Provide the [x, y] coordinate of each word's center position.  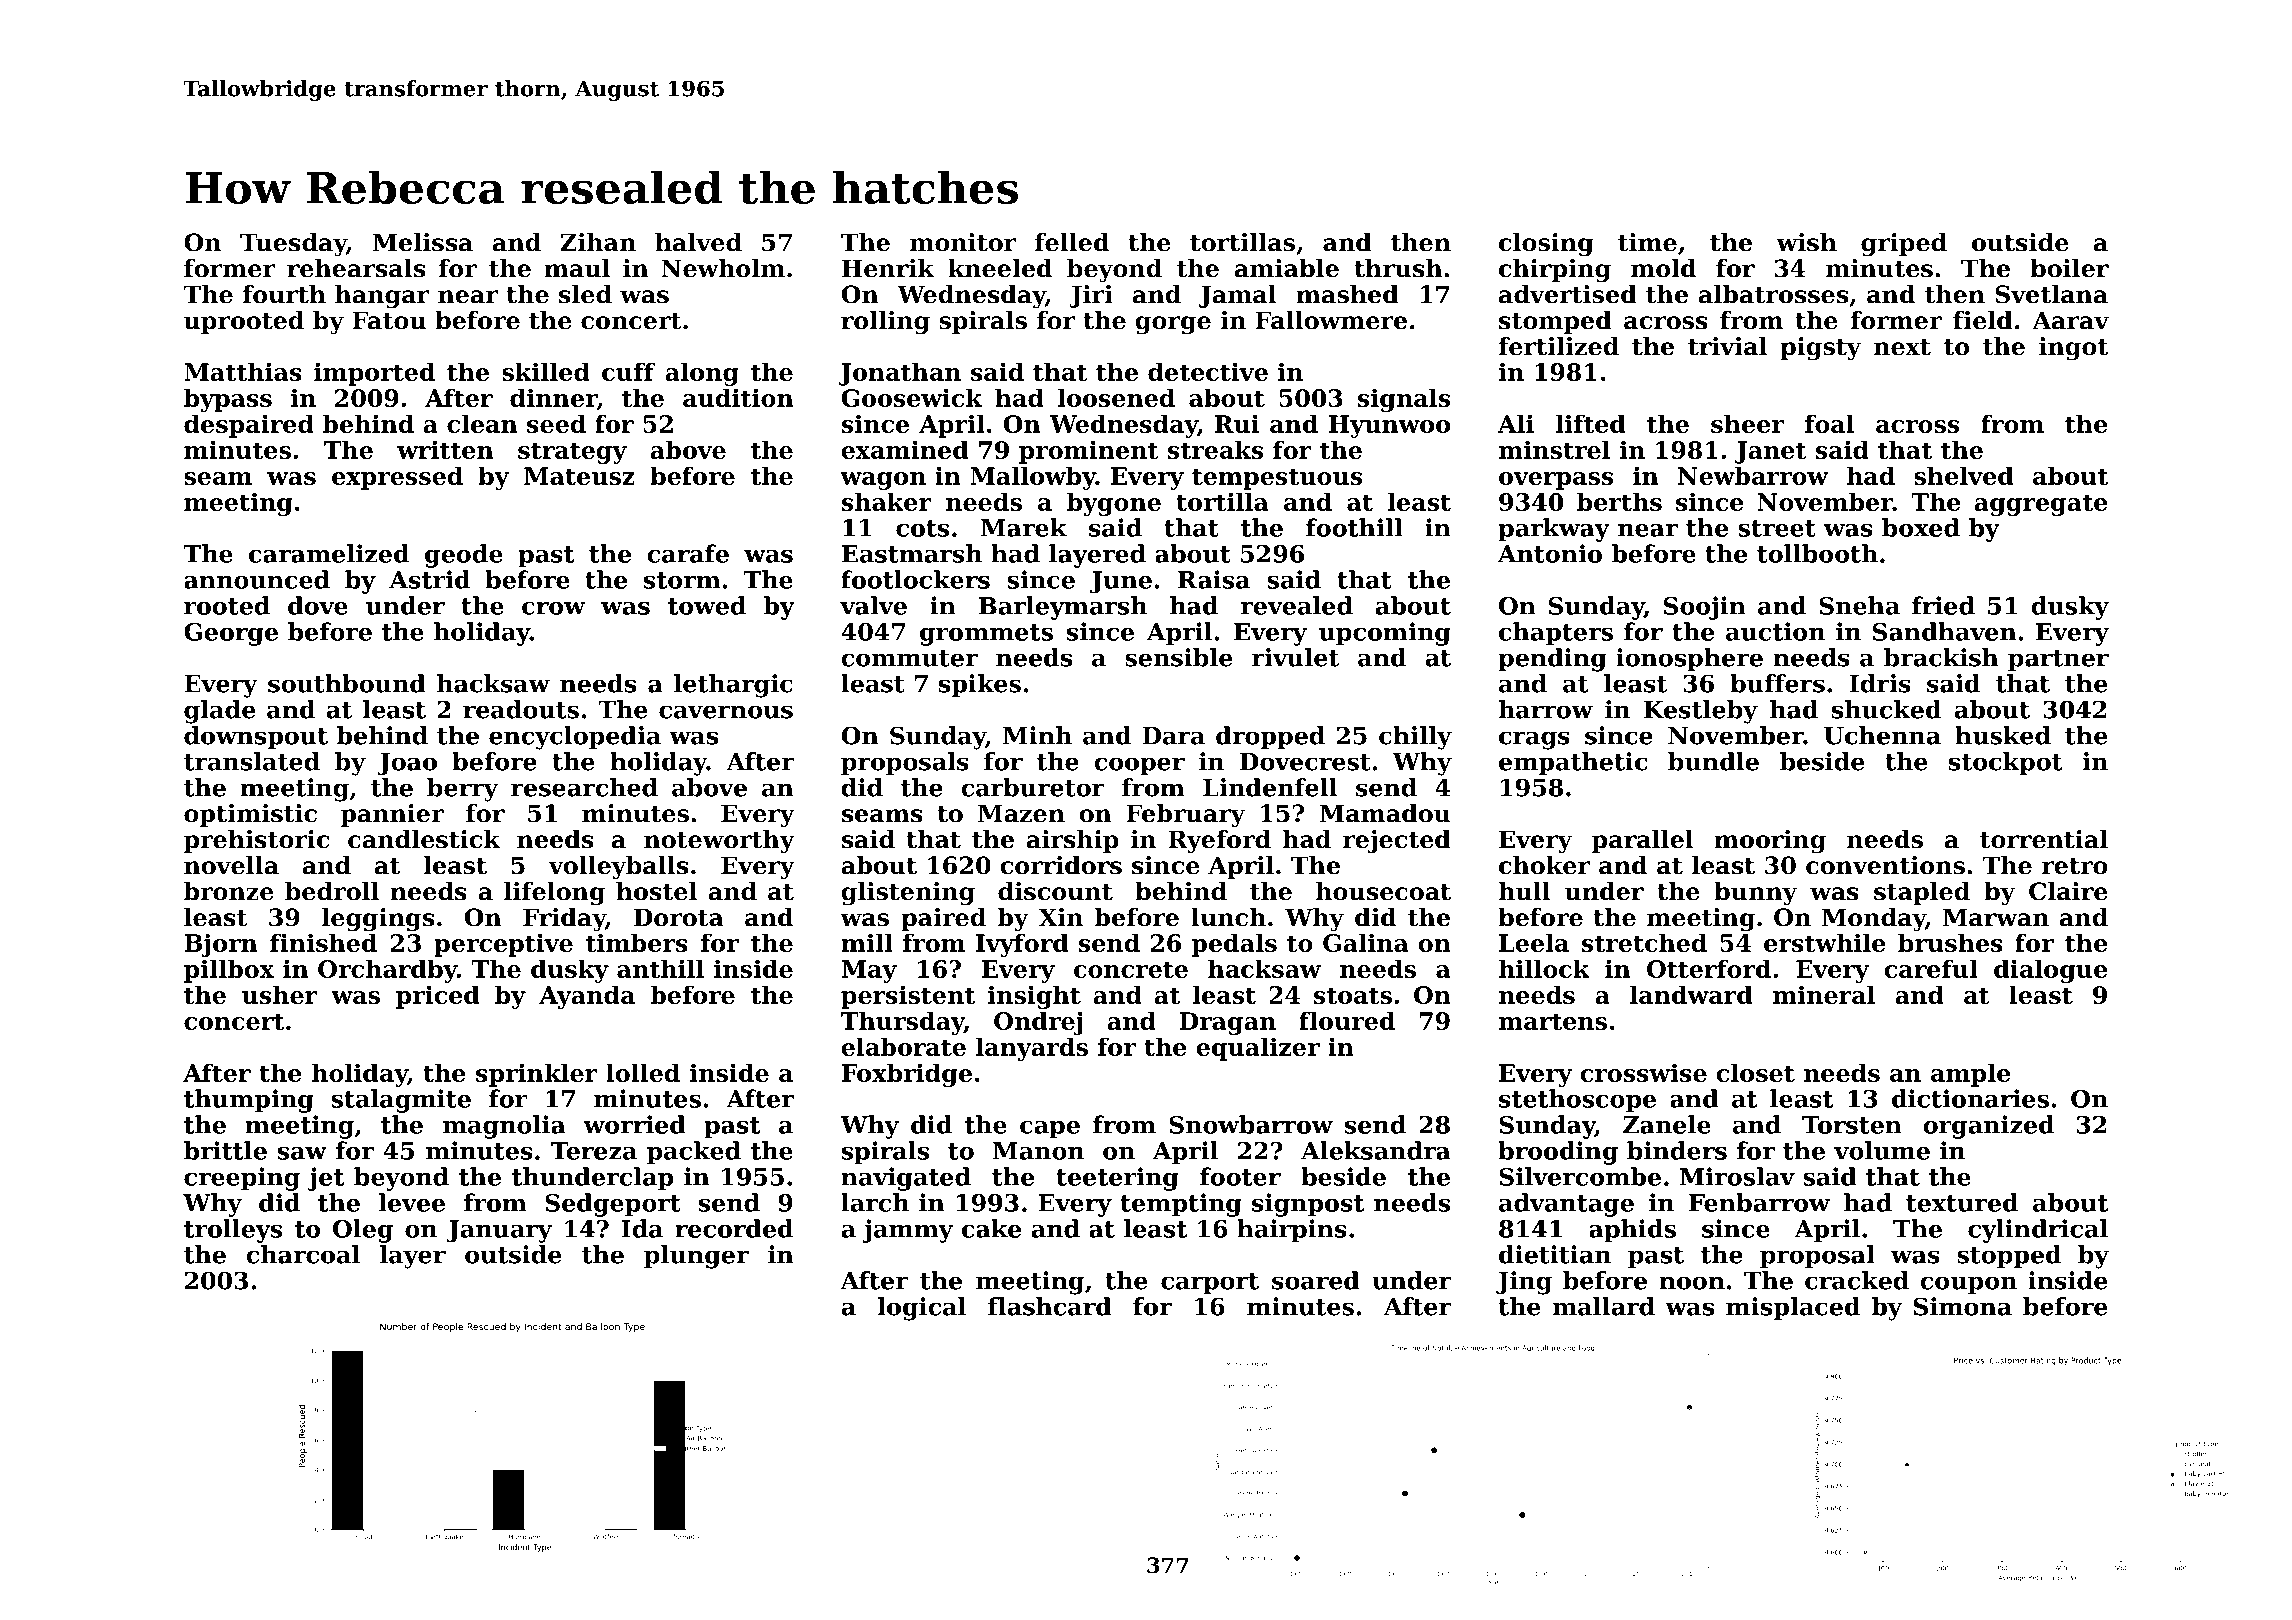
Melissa [422, 242]
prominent [1089, 452]
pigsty [1820, 349]
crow [553, 608]
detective [1208, 371]
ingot [2073, 349]
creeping [242, 1179]
